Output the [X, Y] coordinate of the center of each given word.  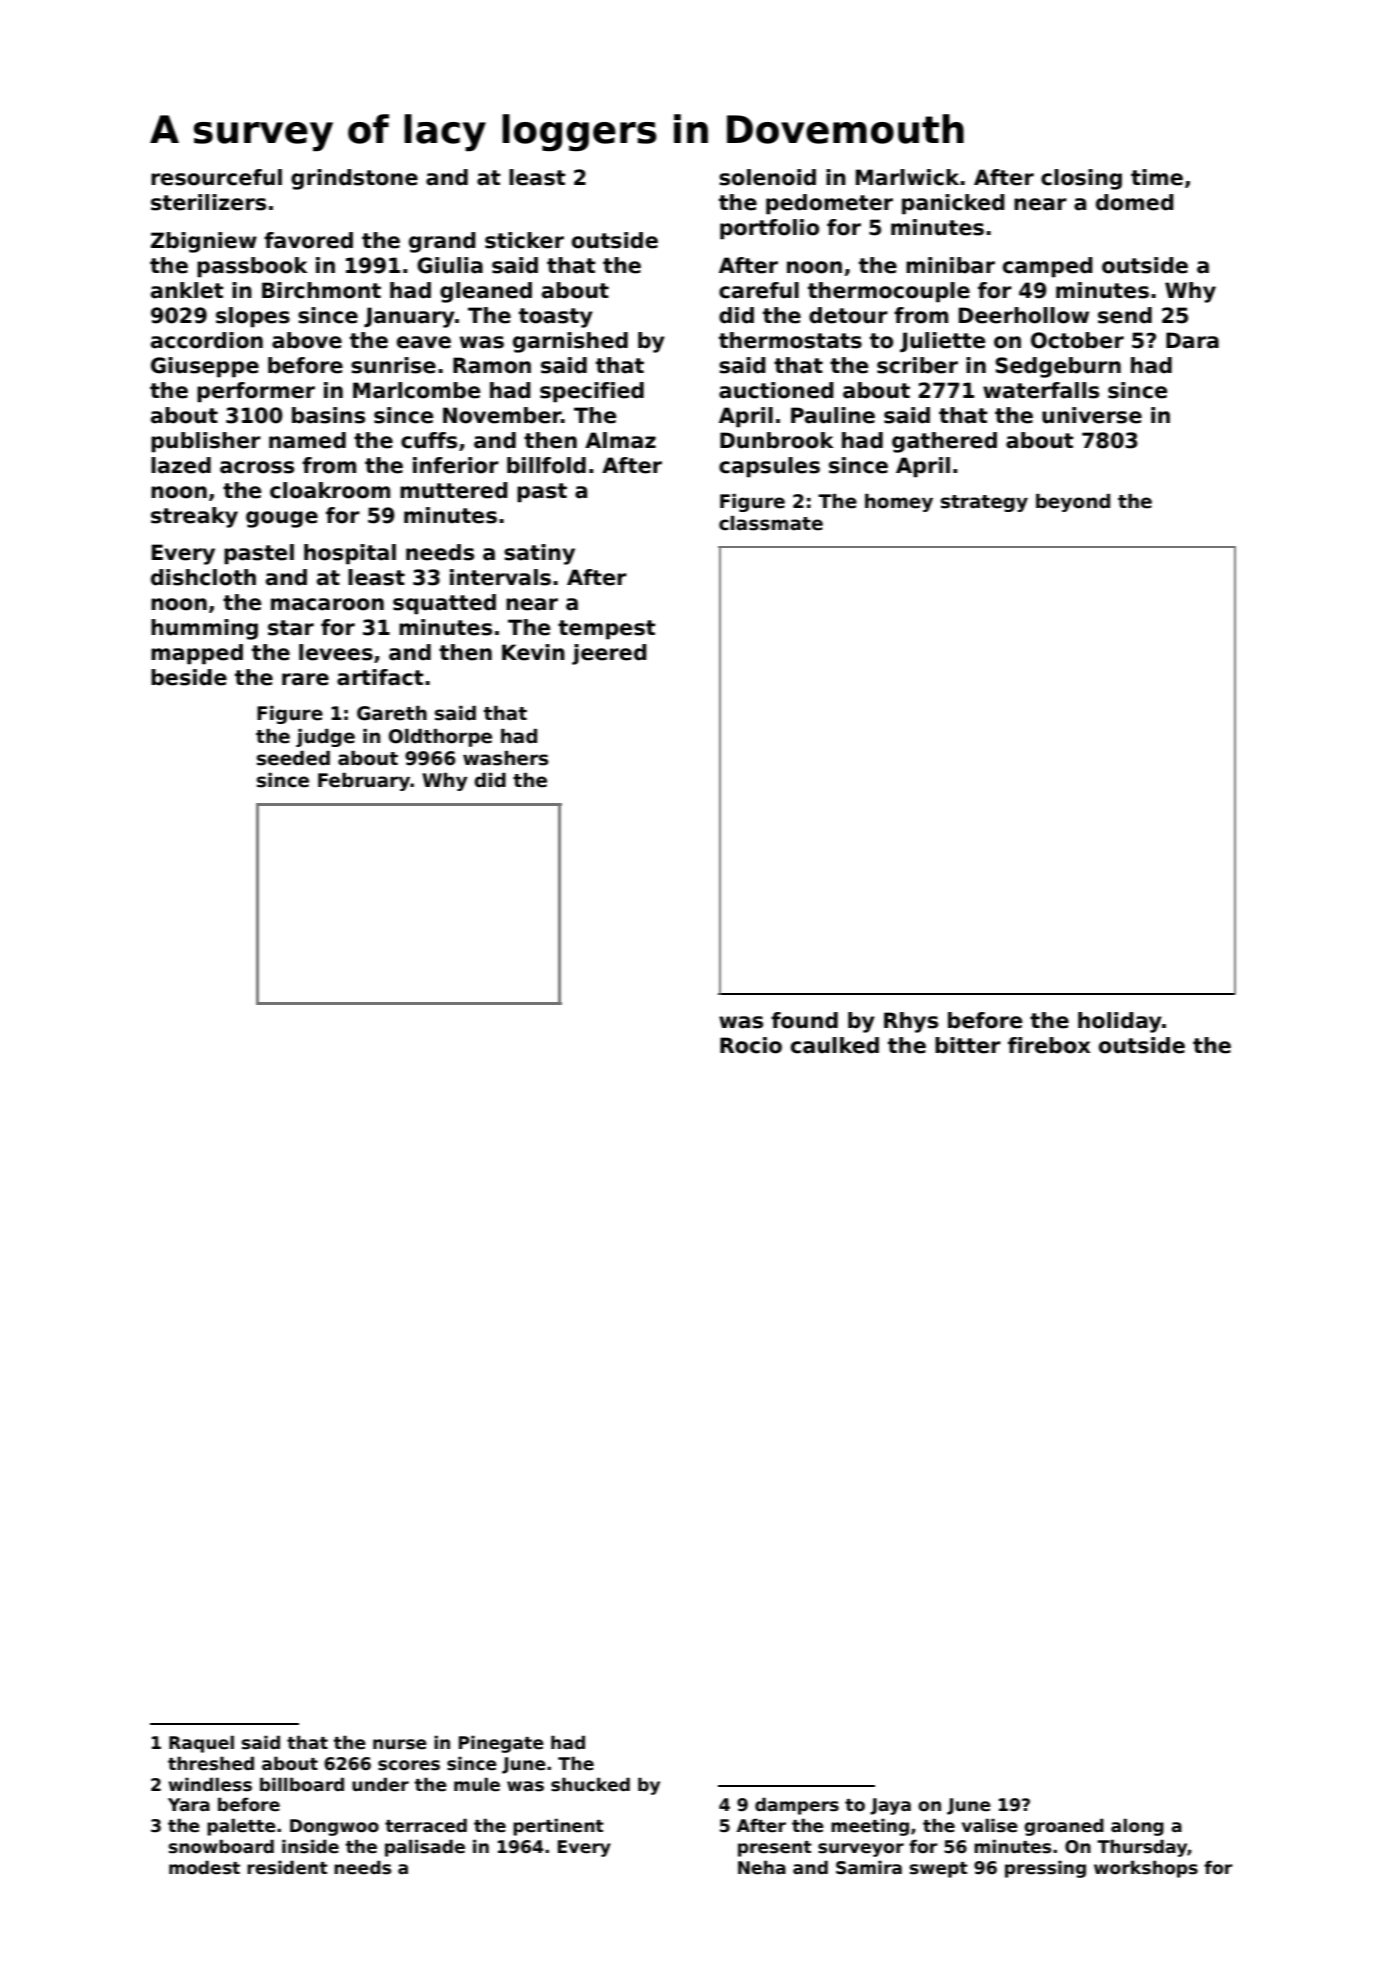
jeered [609, 654]
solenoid [767, 177]
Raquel [201, 1744]
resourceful [216, 177]
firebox [1049, 1045]
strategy [984, 503]
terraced [426, 1825]
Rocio [751, 1045]
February [364, 782]
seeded [293, 758]
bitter [968, 1045]
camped [1048, 267]
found [804, 1020]
